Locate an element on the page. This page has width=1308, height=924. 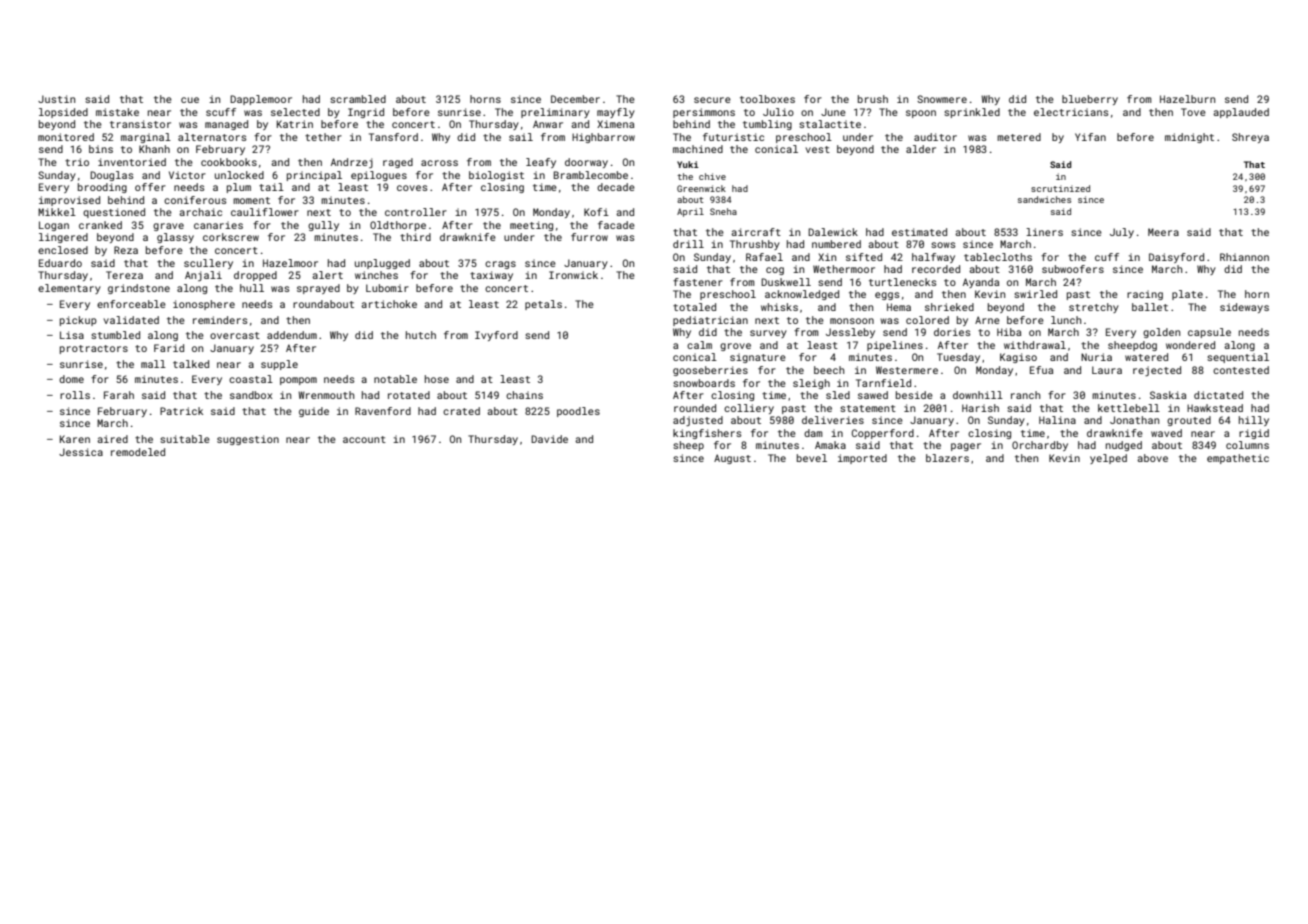
cue is located at coordinates (190, 100).
